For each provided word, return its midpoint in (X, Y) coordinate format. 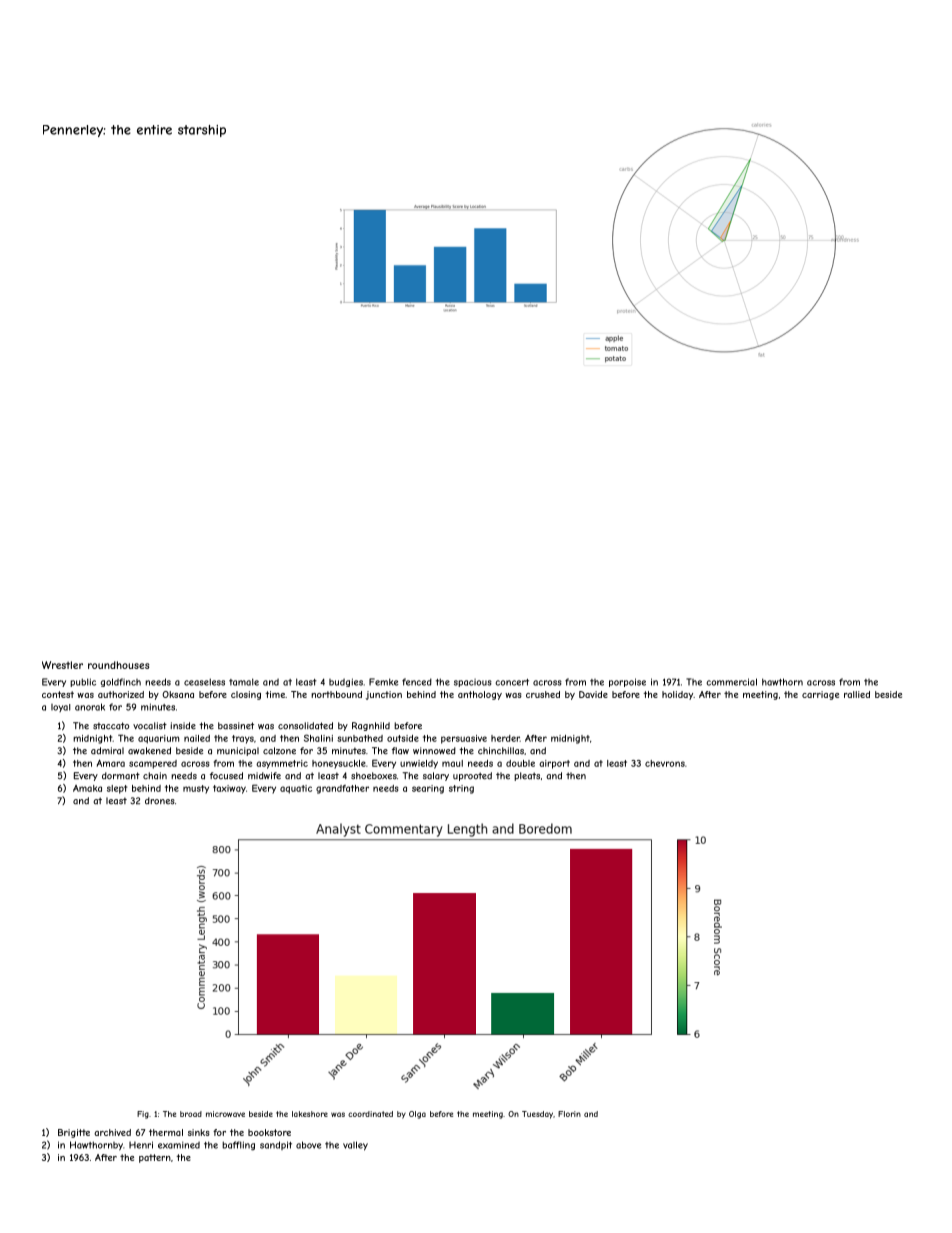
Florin (569, 1114)
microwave (225, 1114)
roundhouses (118, 665)
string (461, 789)
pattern (155, 1158)
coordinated (370, 1114)
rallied (857, 694)
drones (160, 801)
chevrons (665, 763)
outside (403, 738)
